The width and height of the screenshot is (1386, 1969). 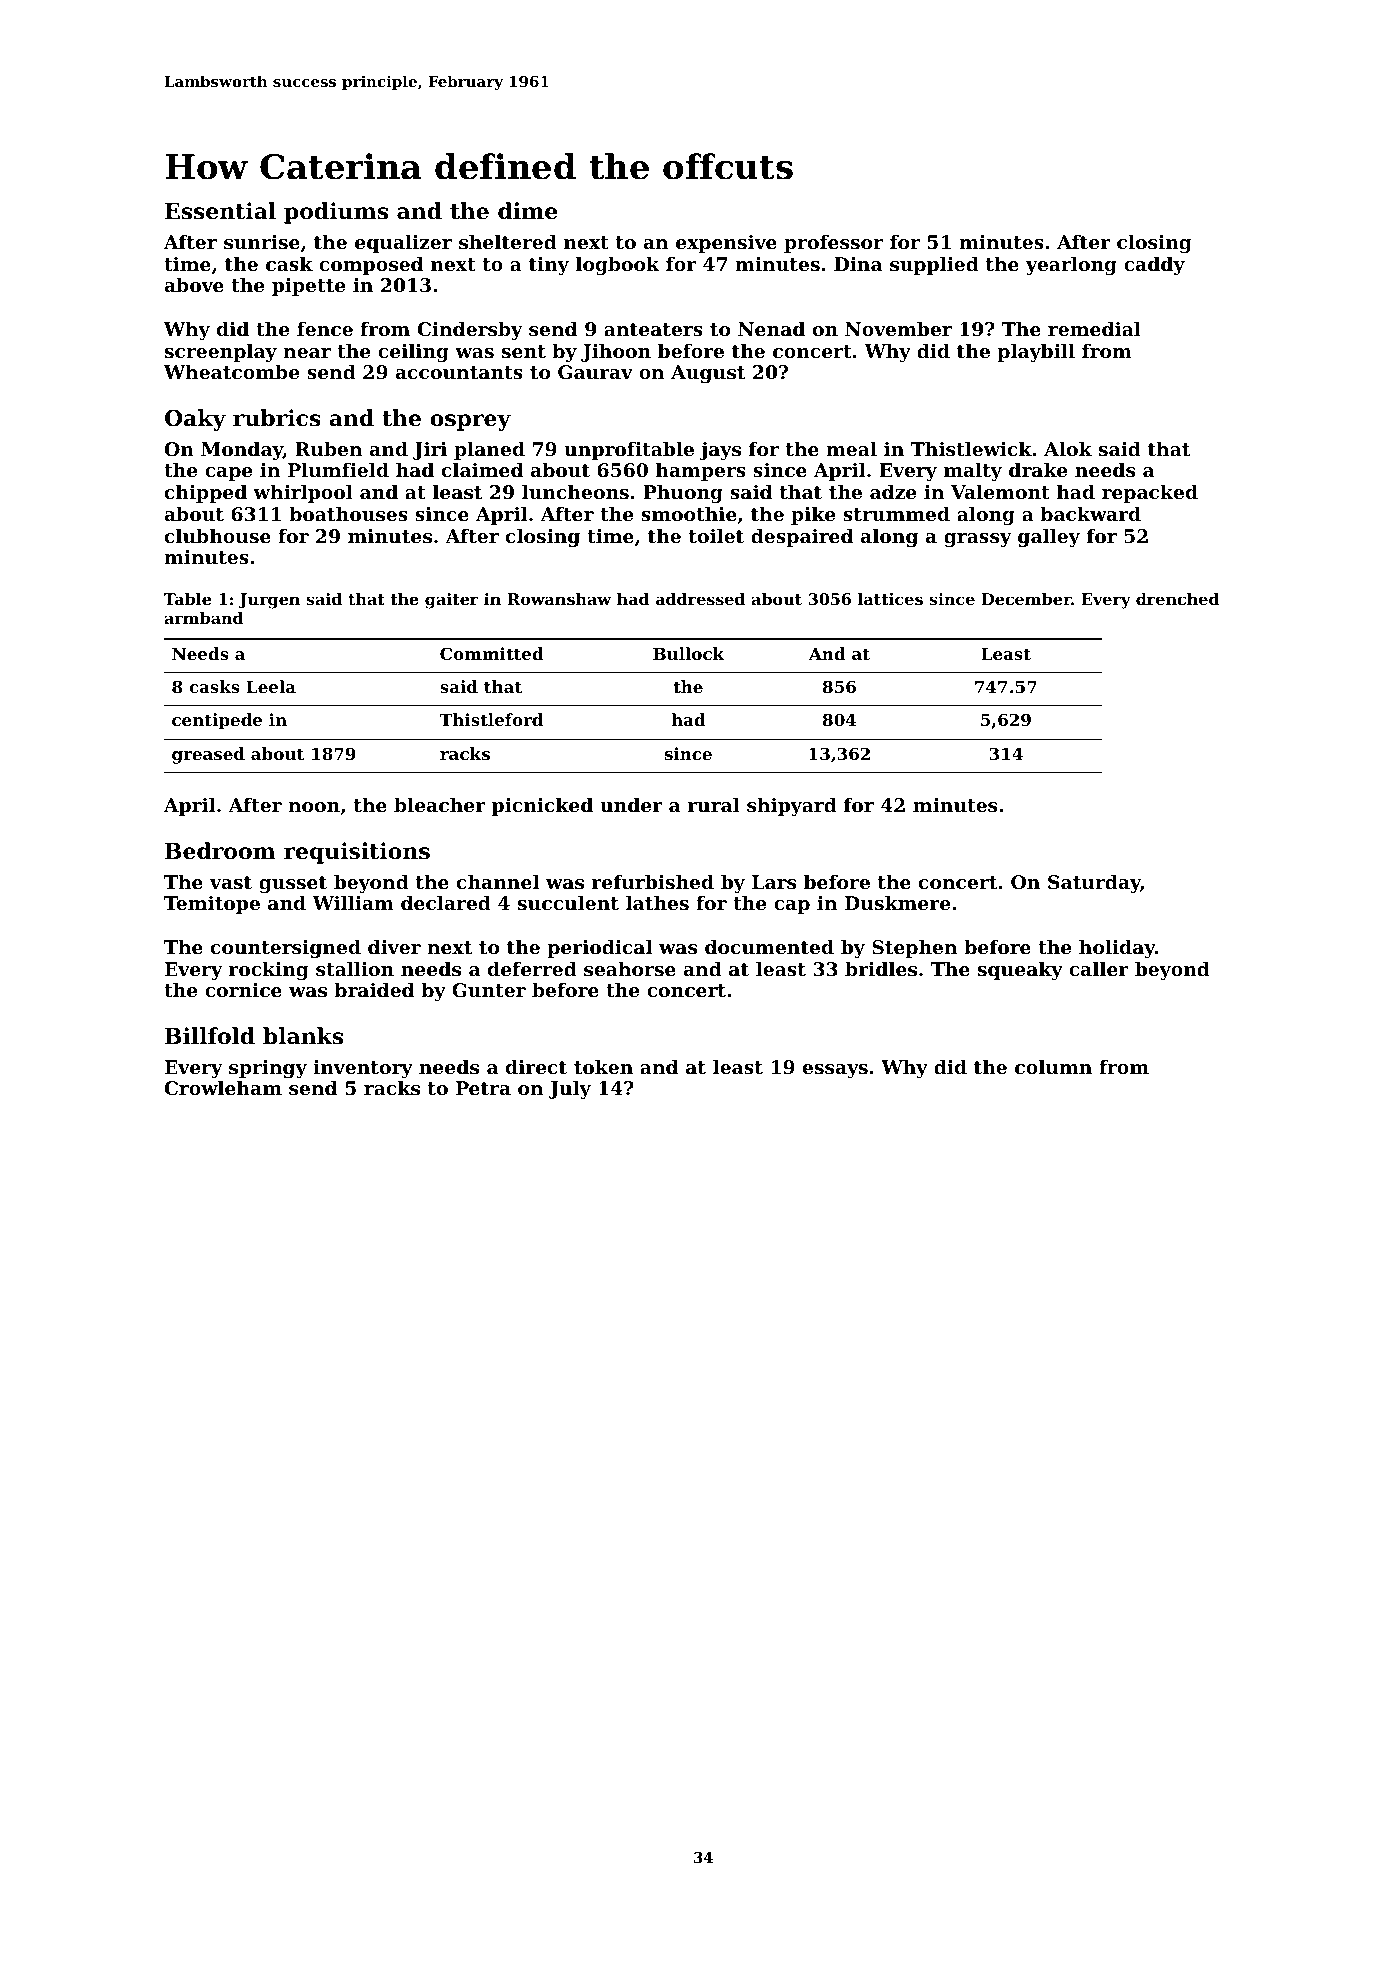 What do you see at coordinates (348, 514) in the screenshot?
I see `boathouses` at bounding box center [348, 514].
